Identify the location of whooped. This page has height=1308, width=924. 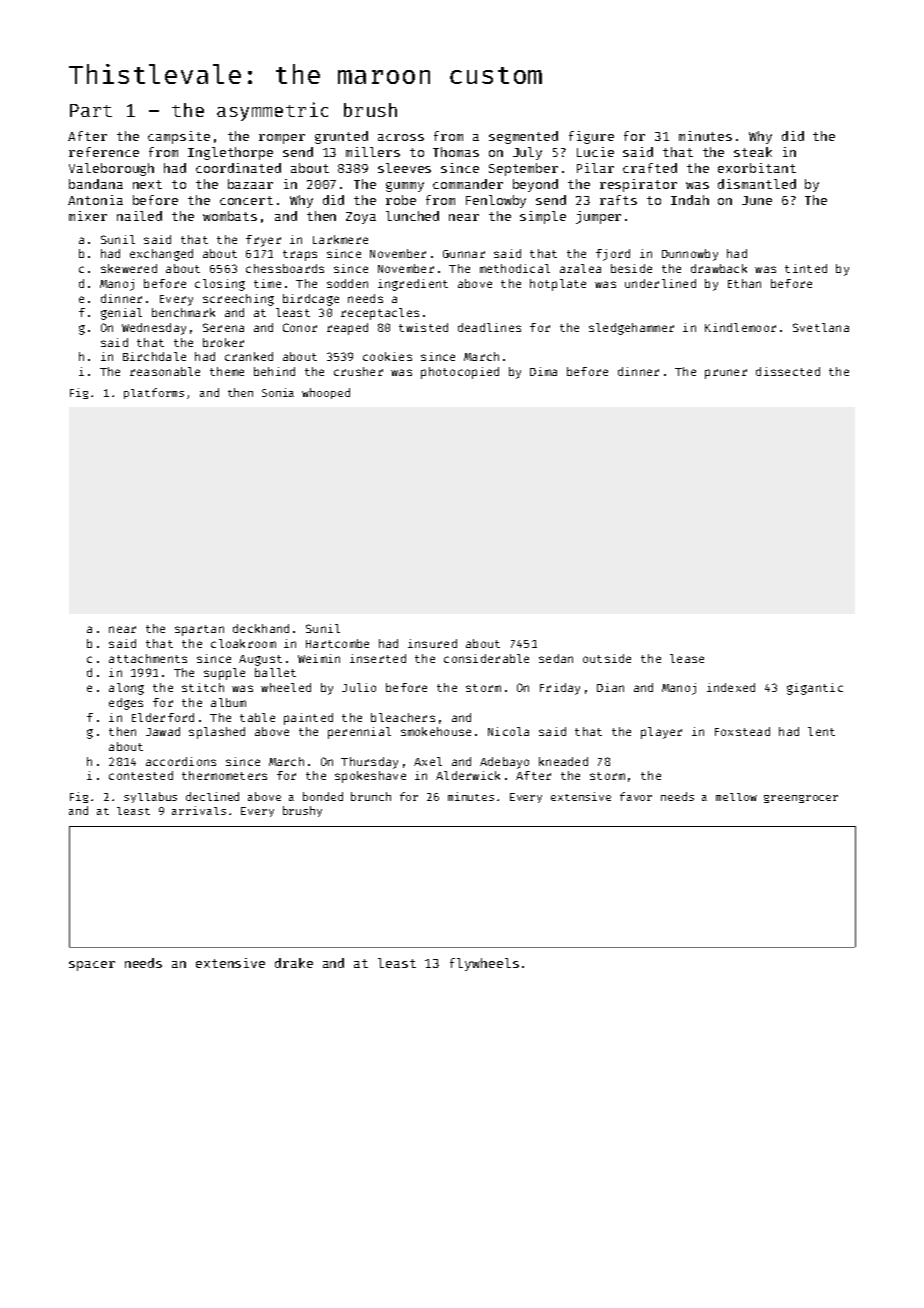
(326, 393).
